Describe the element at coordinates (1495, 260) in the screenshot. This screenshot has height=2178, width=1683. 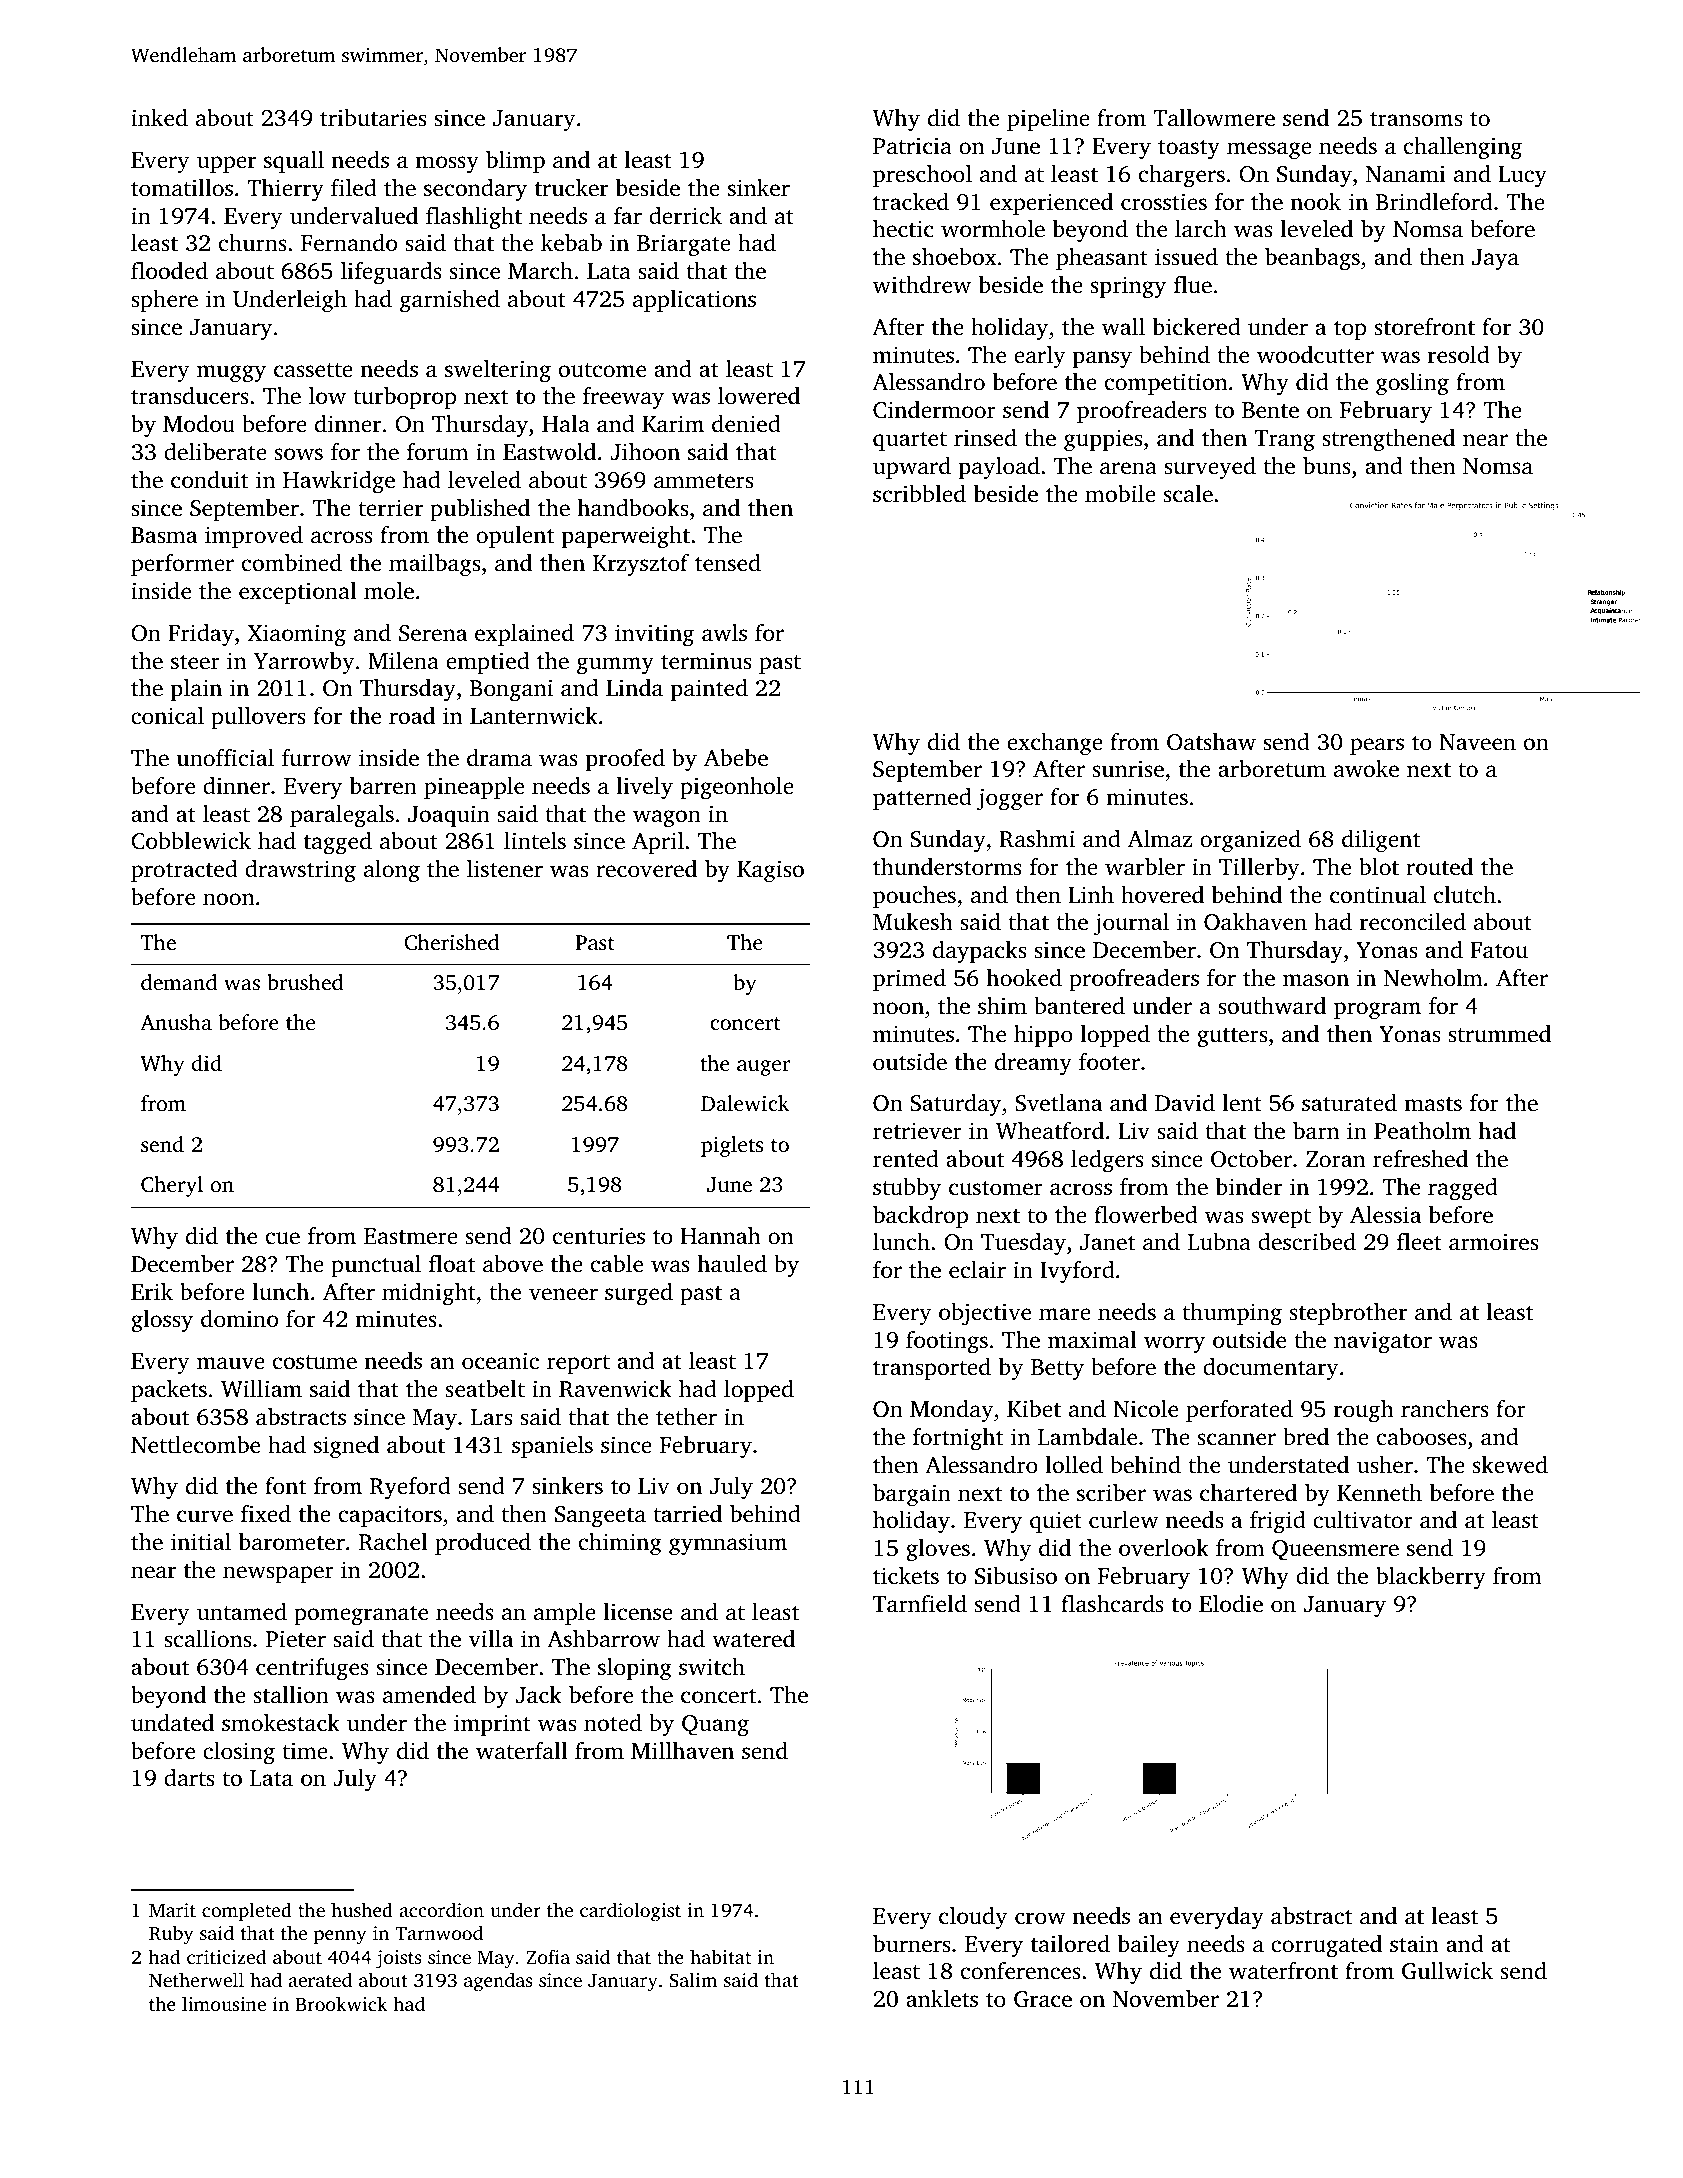
I see `Jaya` at that location.
